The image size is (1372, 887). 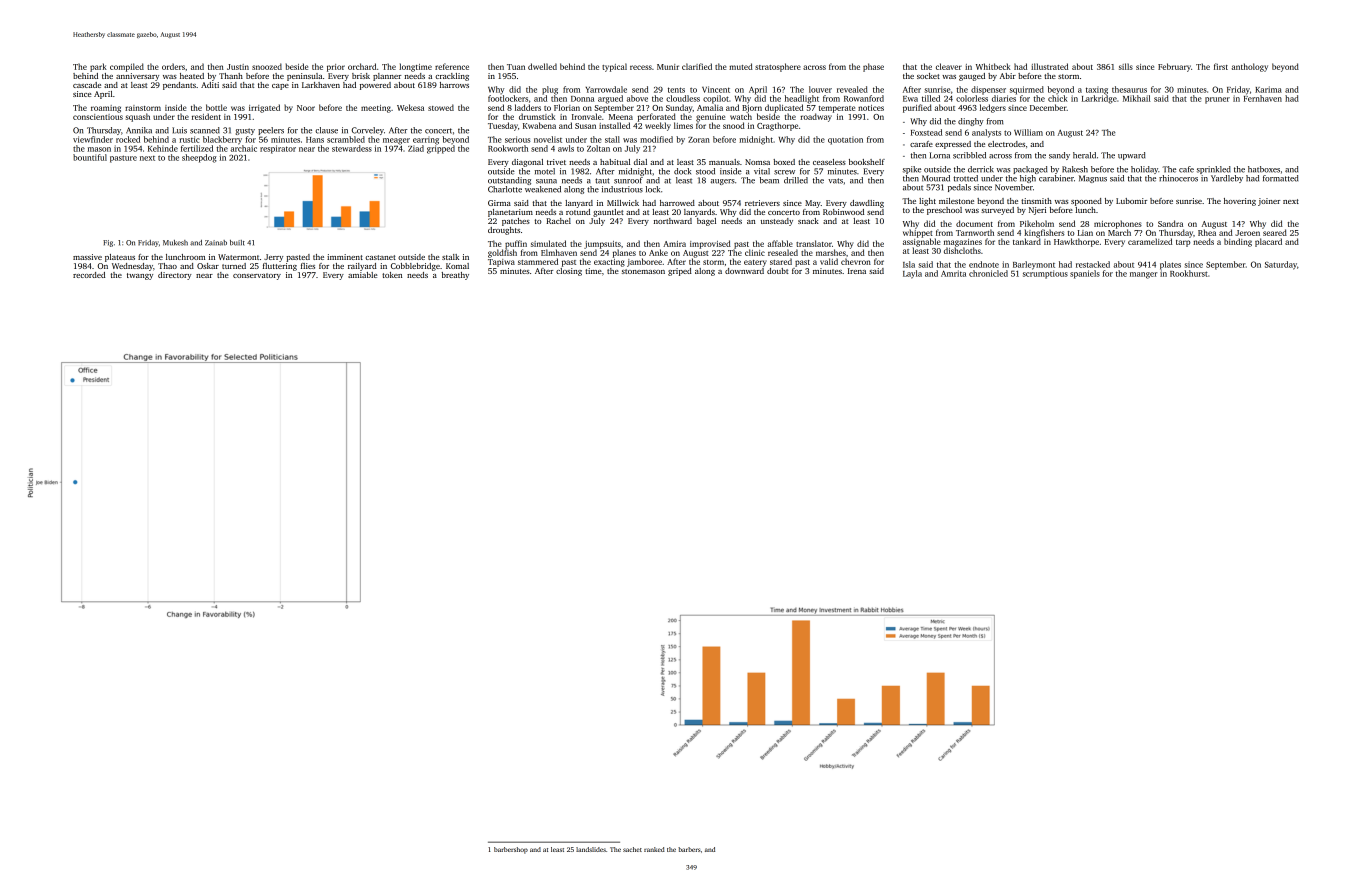 What do you see at coordinates (1049, 66) in the document?
I see `illustrated` at bounding box center [1049, 66].
